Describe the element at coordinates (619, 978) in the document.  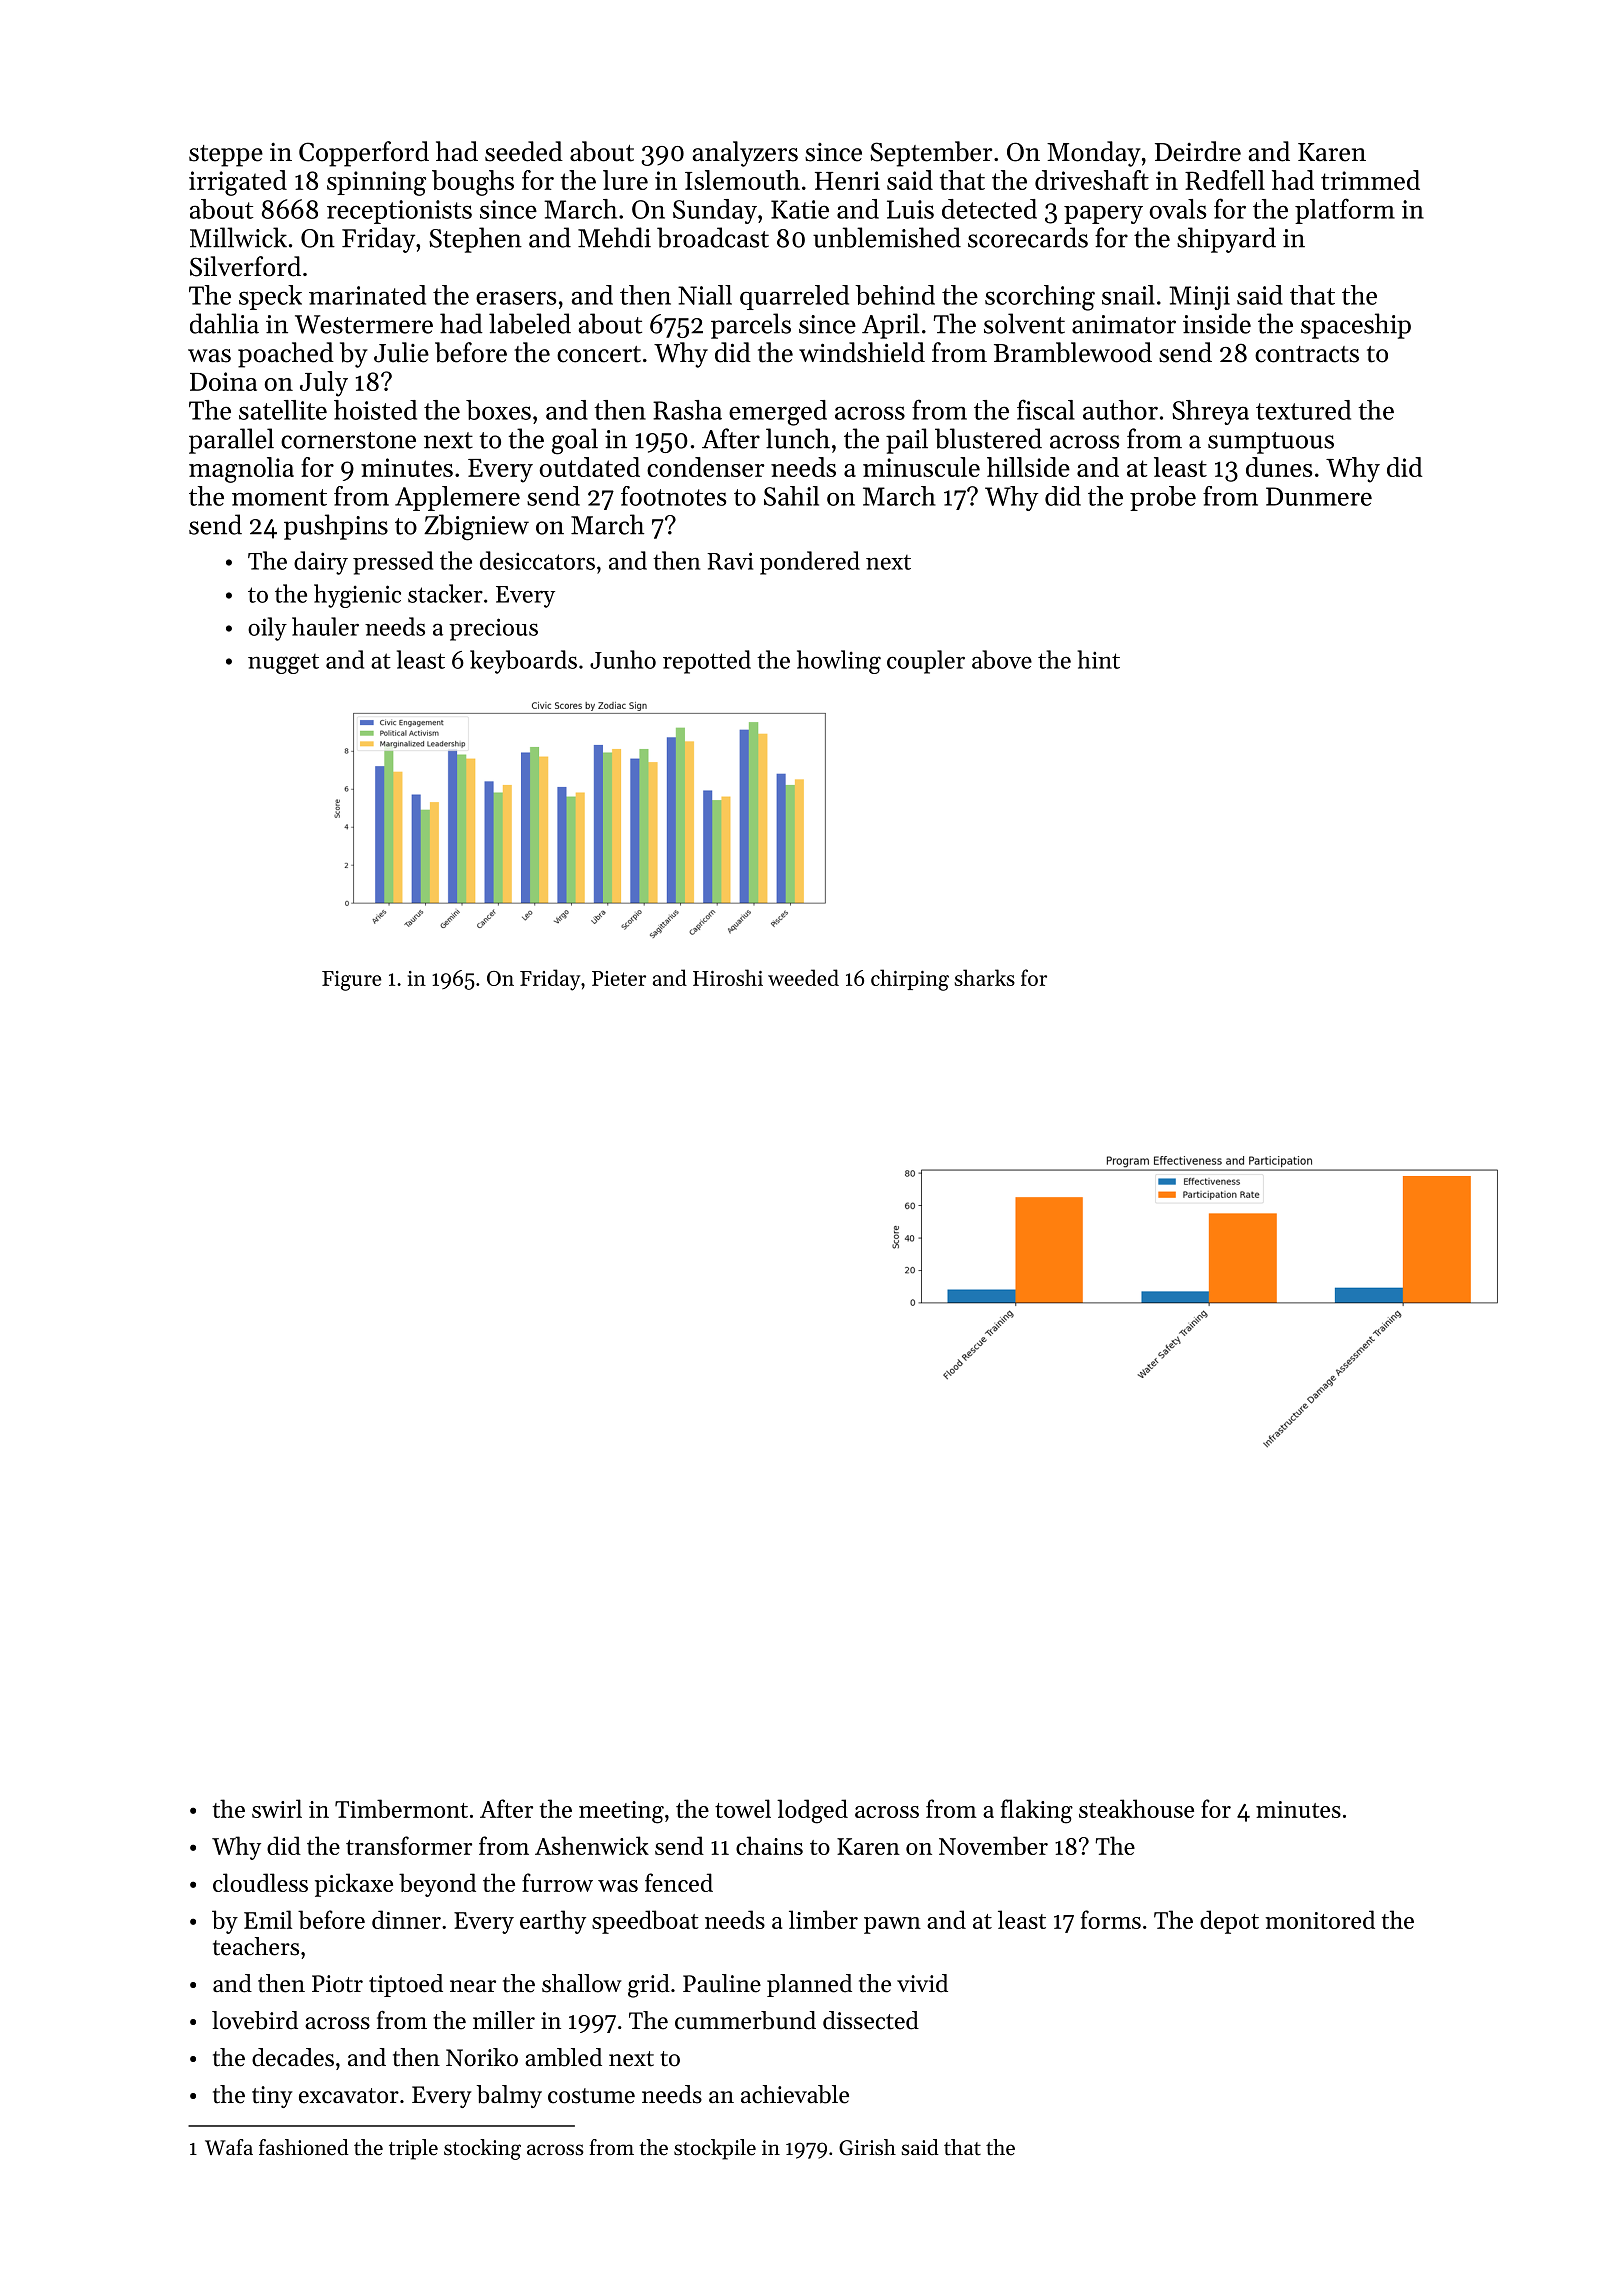
I see `Pieter` at that location.
